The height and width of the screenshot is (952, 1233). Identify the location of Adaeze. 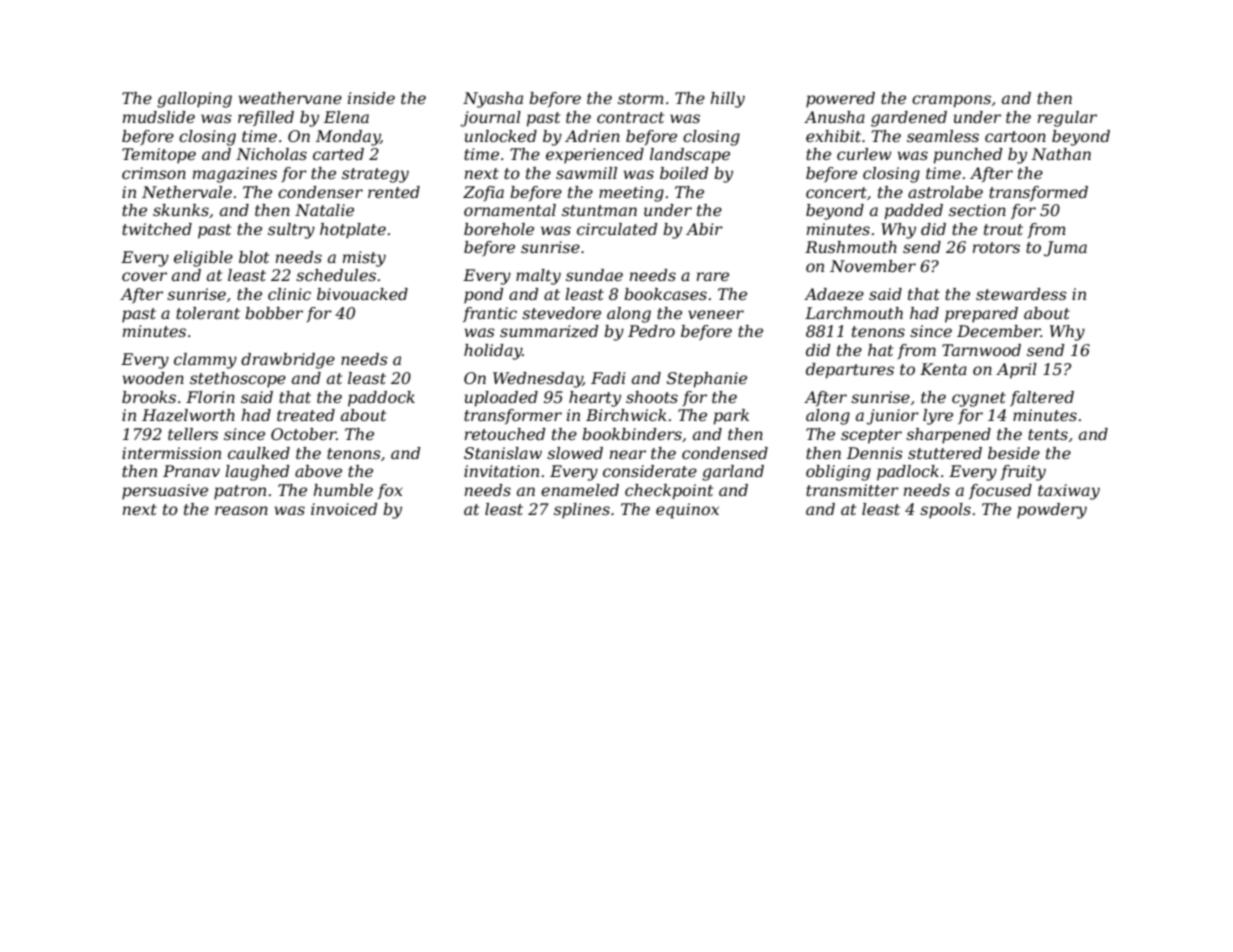
(834, 294).
